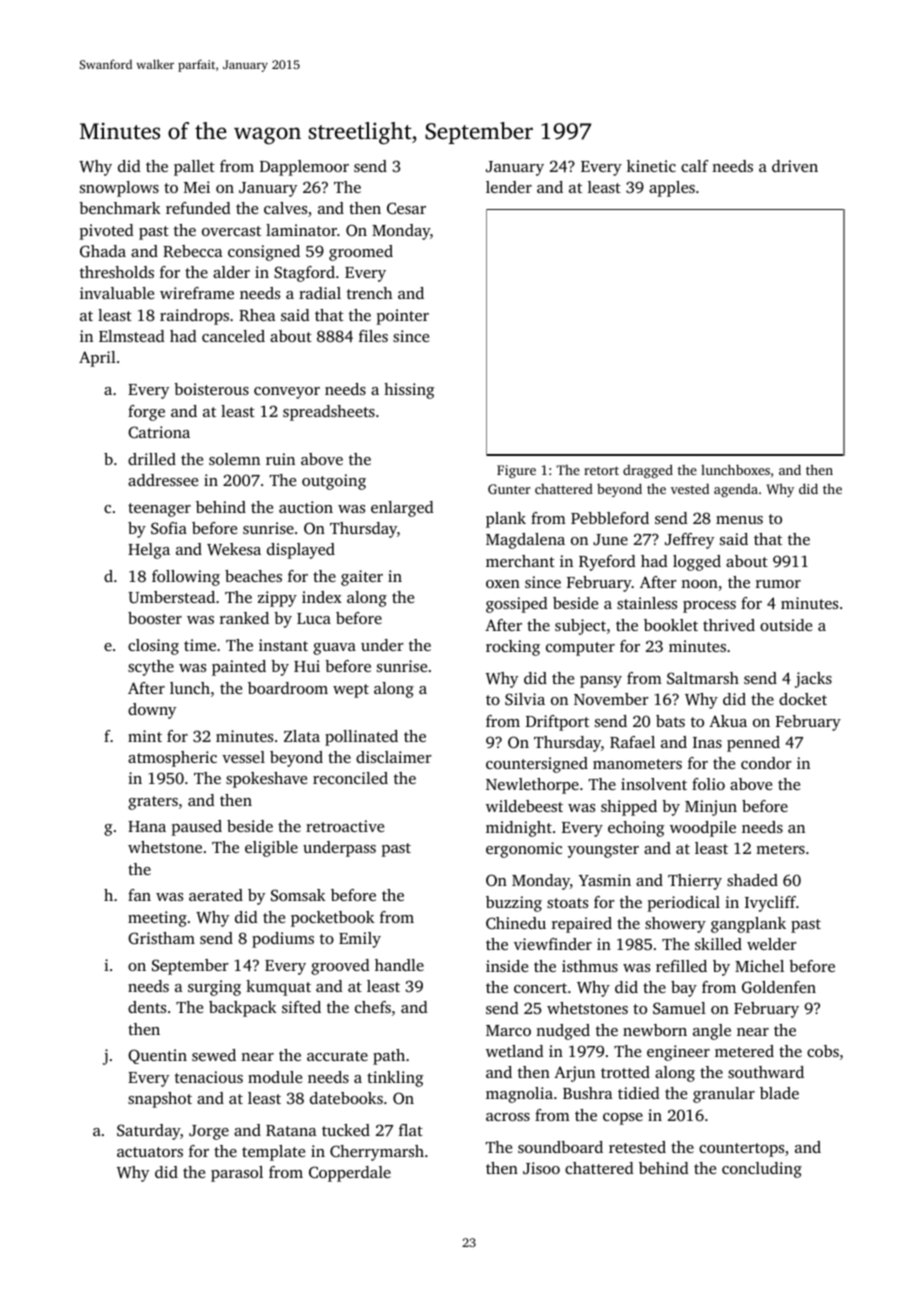  What do you see at coordinates (253, 576) in the screenshot?
I see `beaches` at bounding box center [253, 576].
